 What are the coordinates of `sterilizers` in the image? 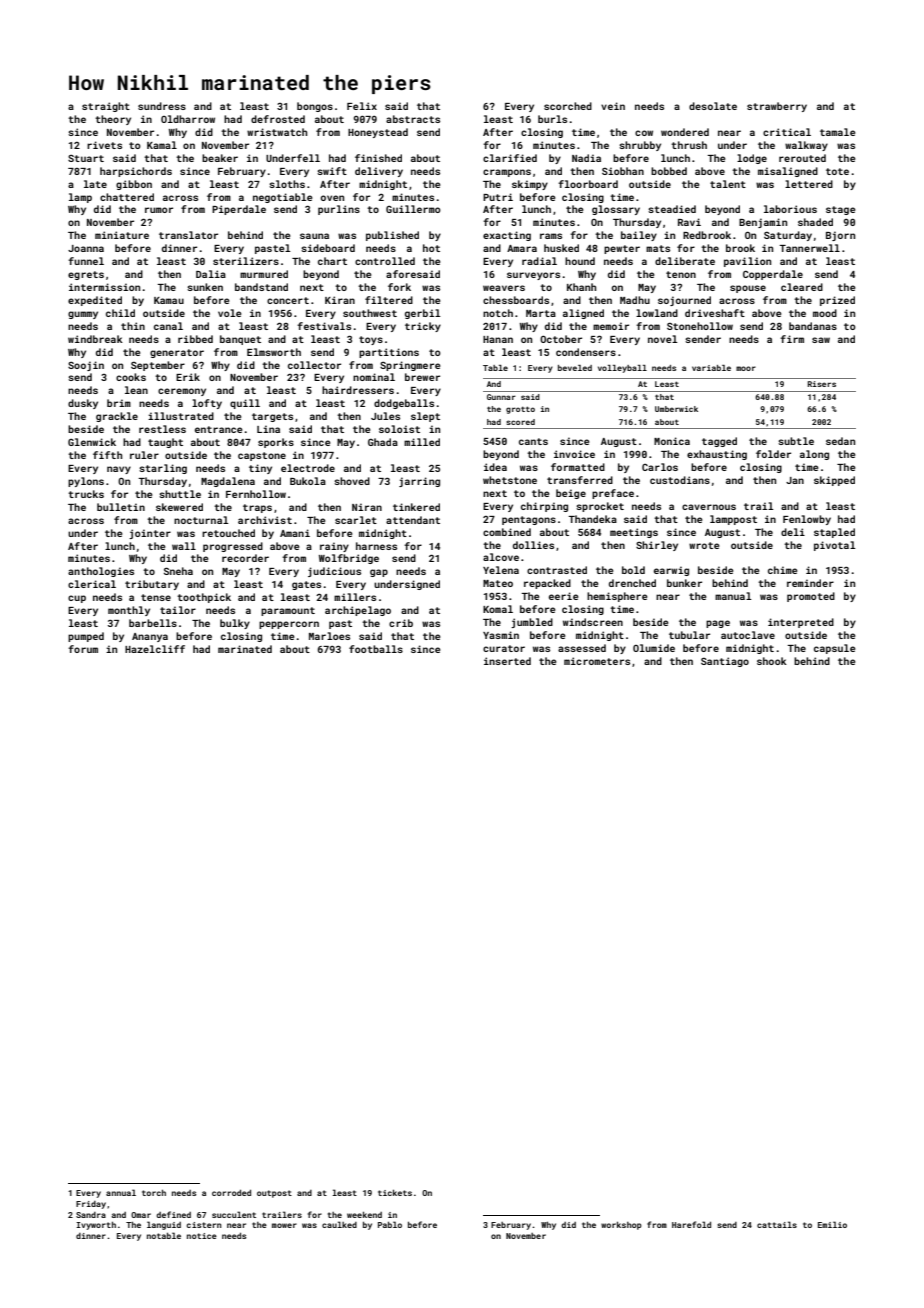 It's located at (246, 261).
